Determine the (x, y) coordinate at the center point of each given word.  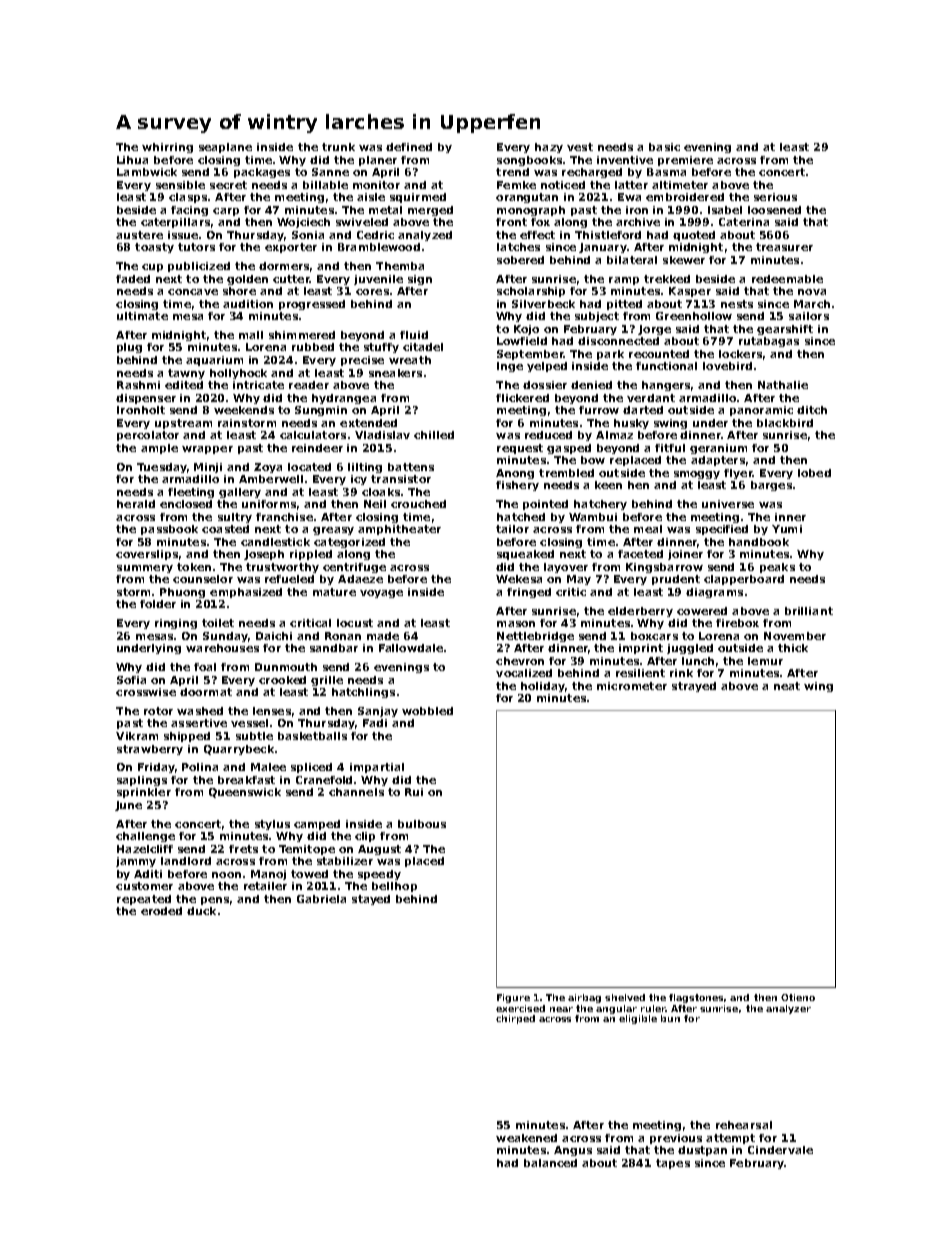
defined (409, 147)
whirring (167, 148)
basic (664, 147)
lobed (814, 473)
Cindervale (780, 1150)
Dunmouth (286, 667)
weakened (526, 1138)
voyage (381, 594)
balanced (550, 1163)
